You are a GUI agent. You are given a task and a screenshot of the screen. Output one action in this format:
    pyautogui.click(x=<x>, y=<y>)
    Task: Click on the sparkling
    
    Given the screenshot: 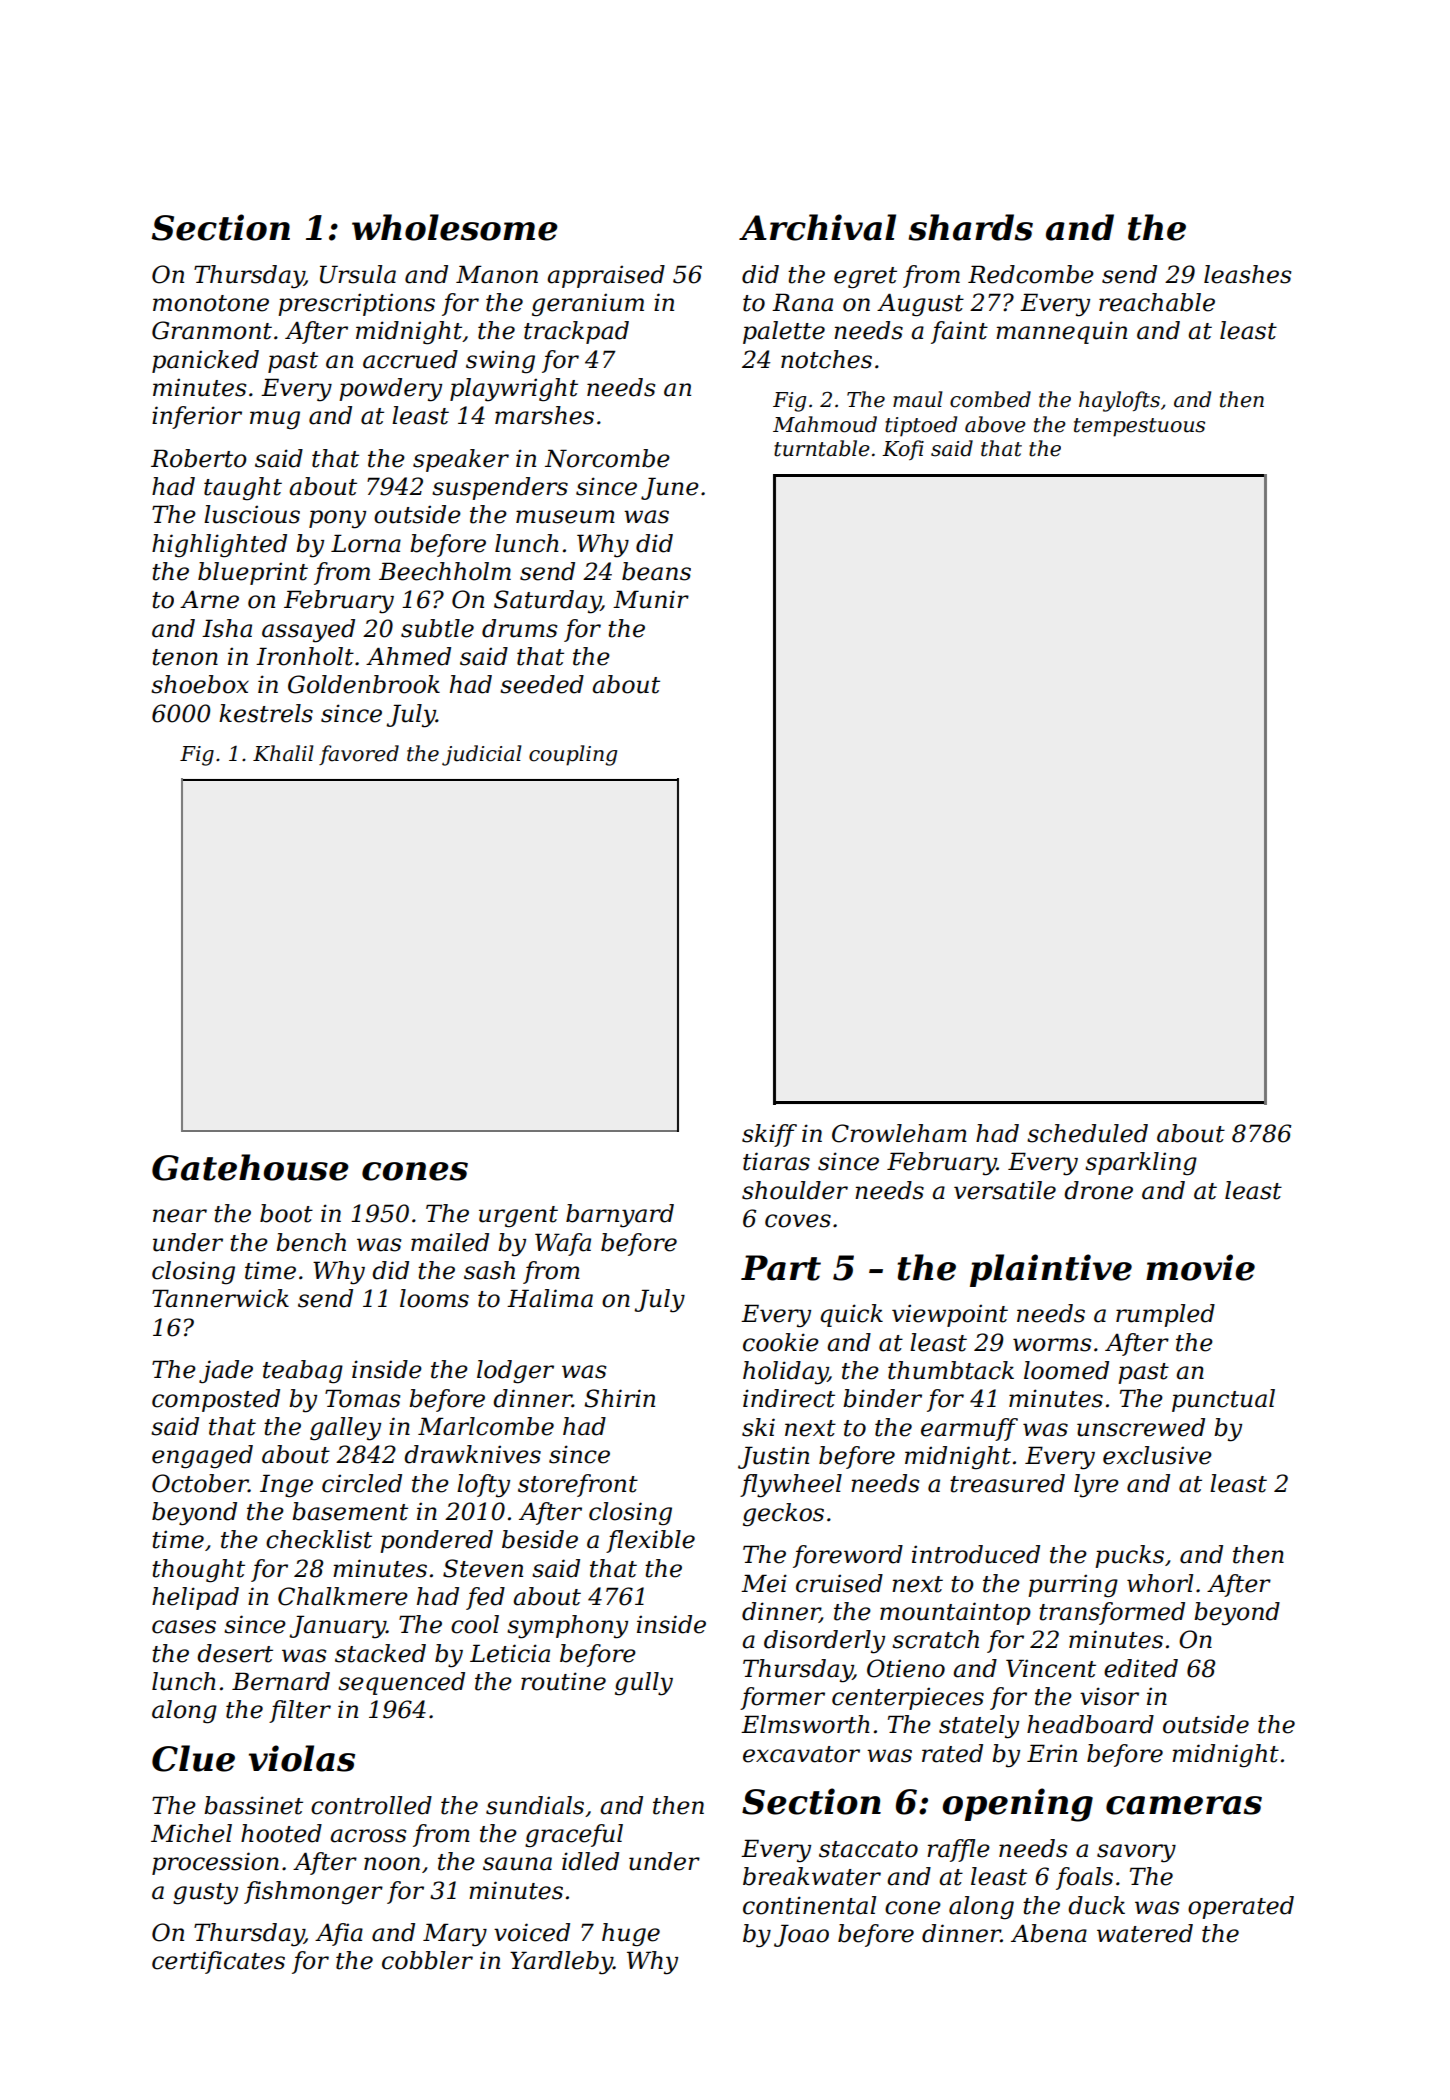 What is the action you would take?
    pyautogui.click(x=1141, y=1164)
